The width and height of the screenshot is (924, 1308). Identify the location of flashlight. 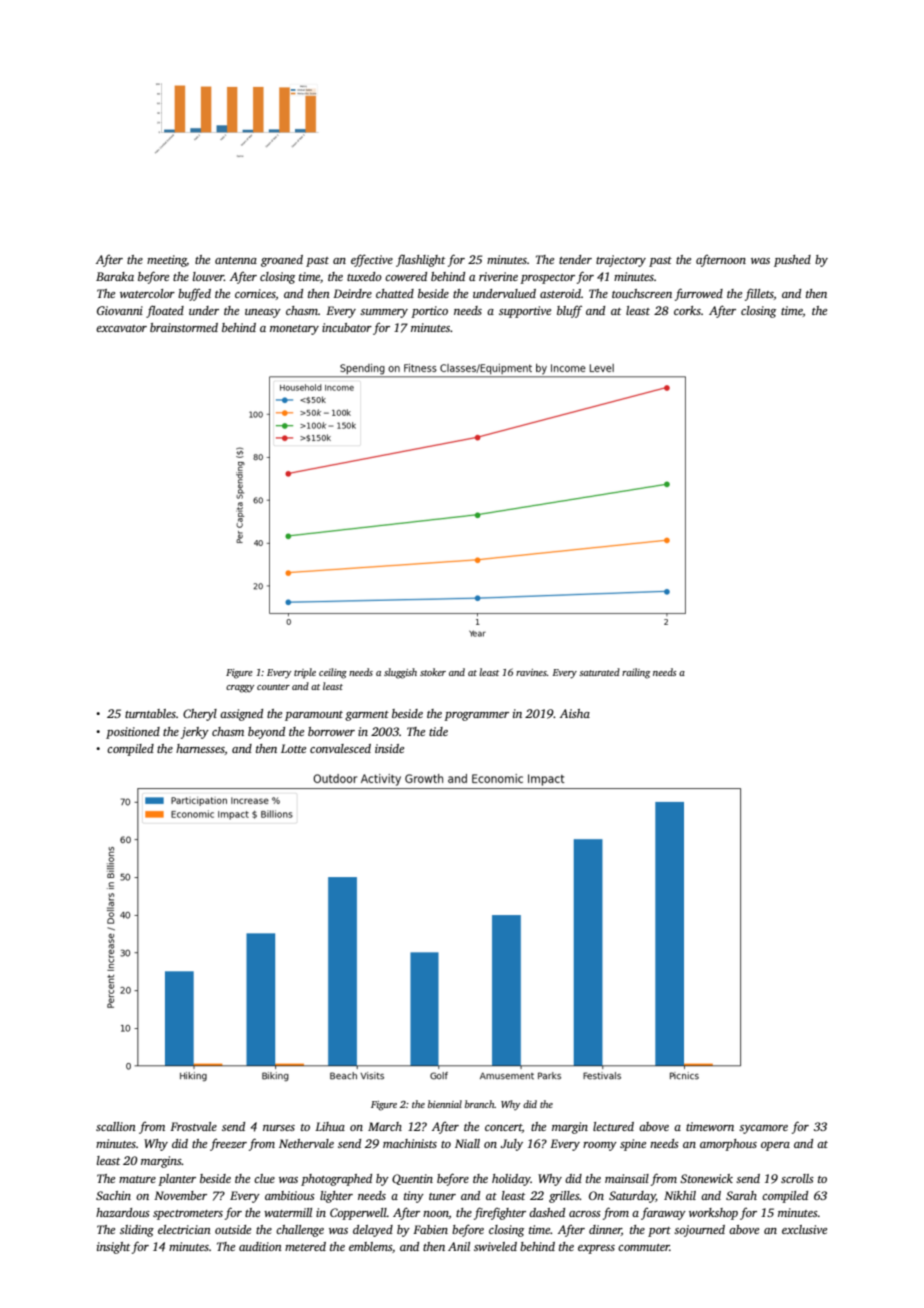
(420, 261).
